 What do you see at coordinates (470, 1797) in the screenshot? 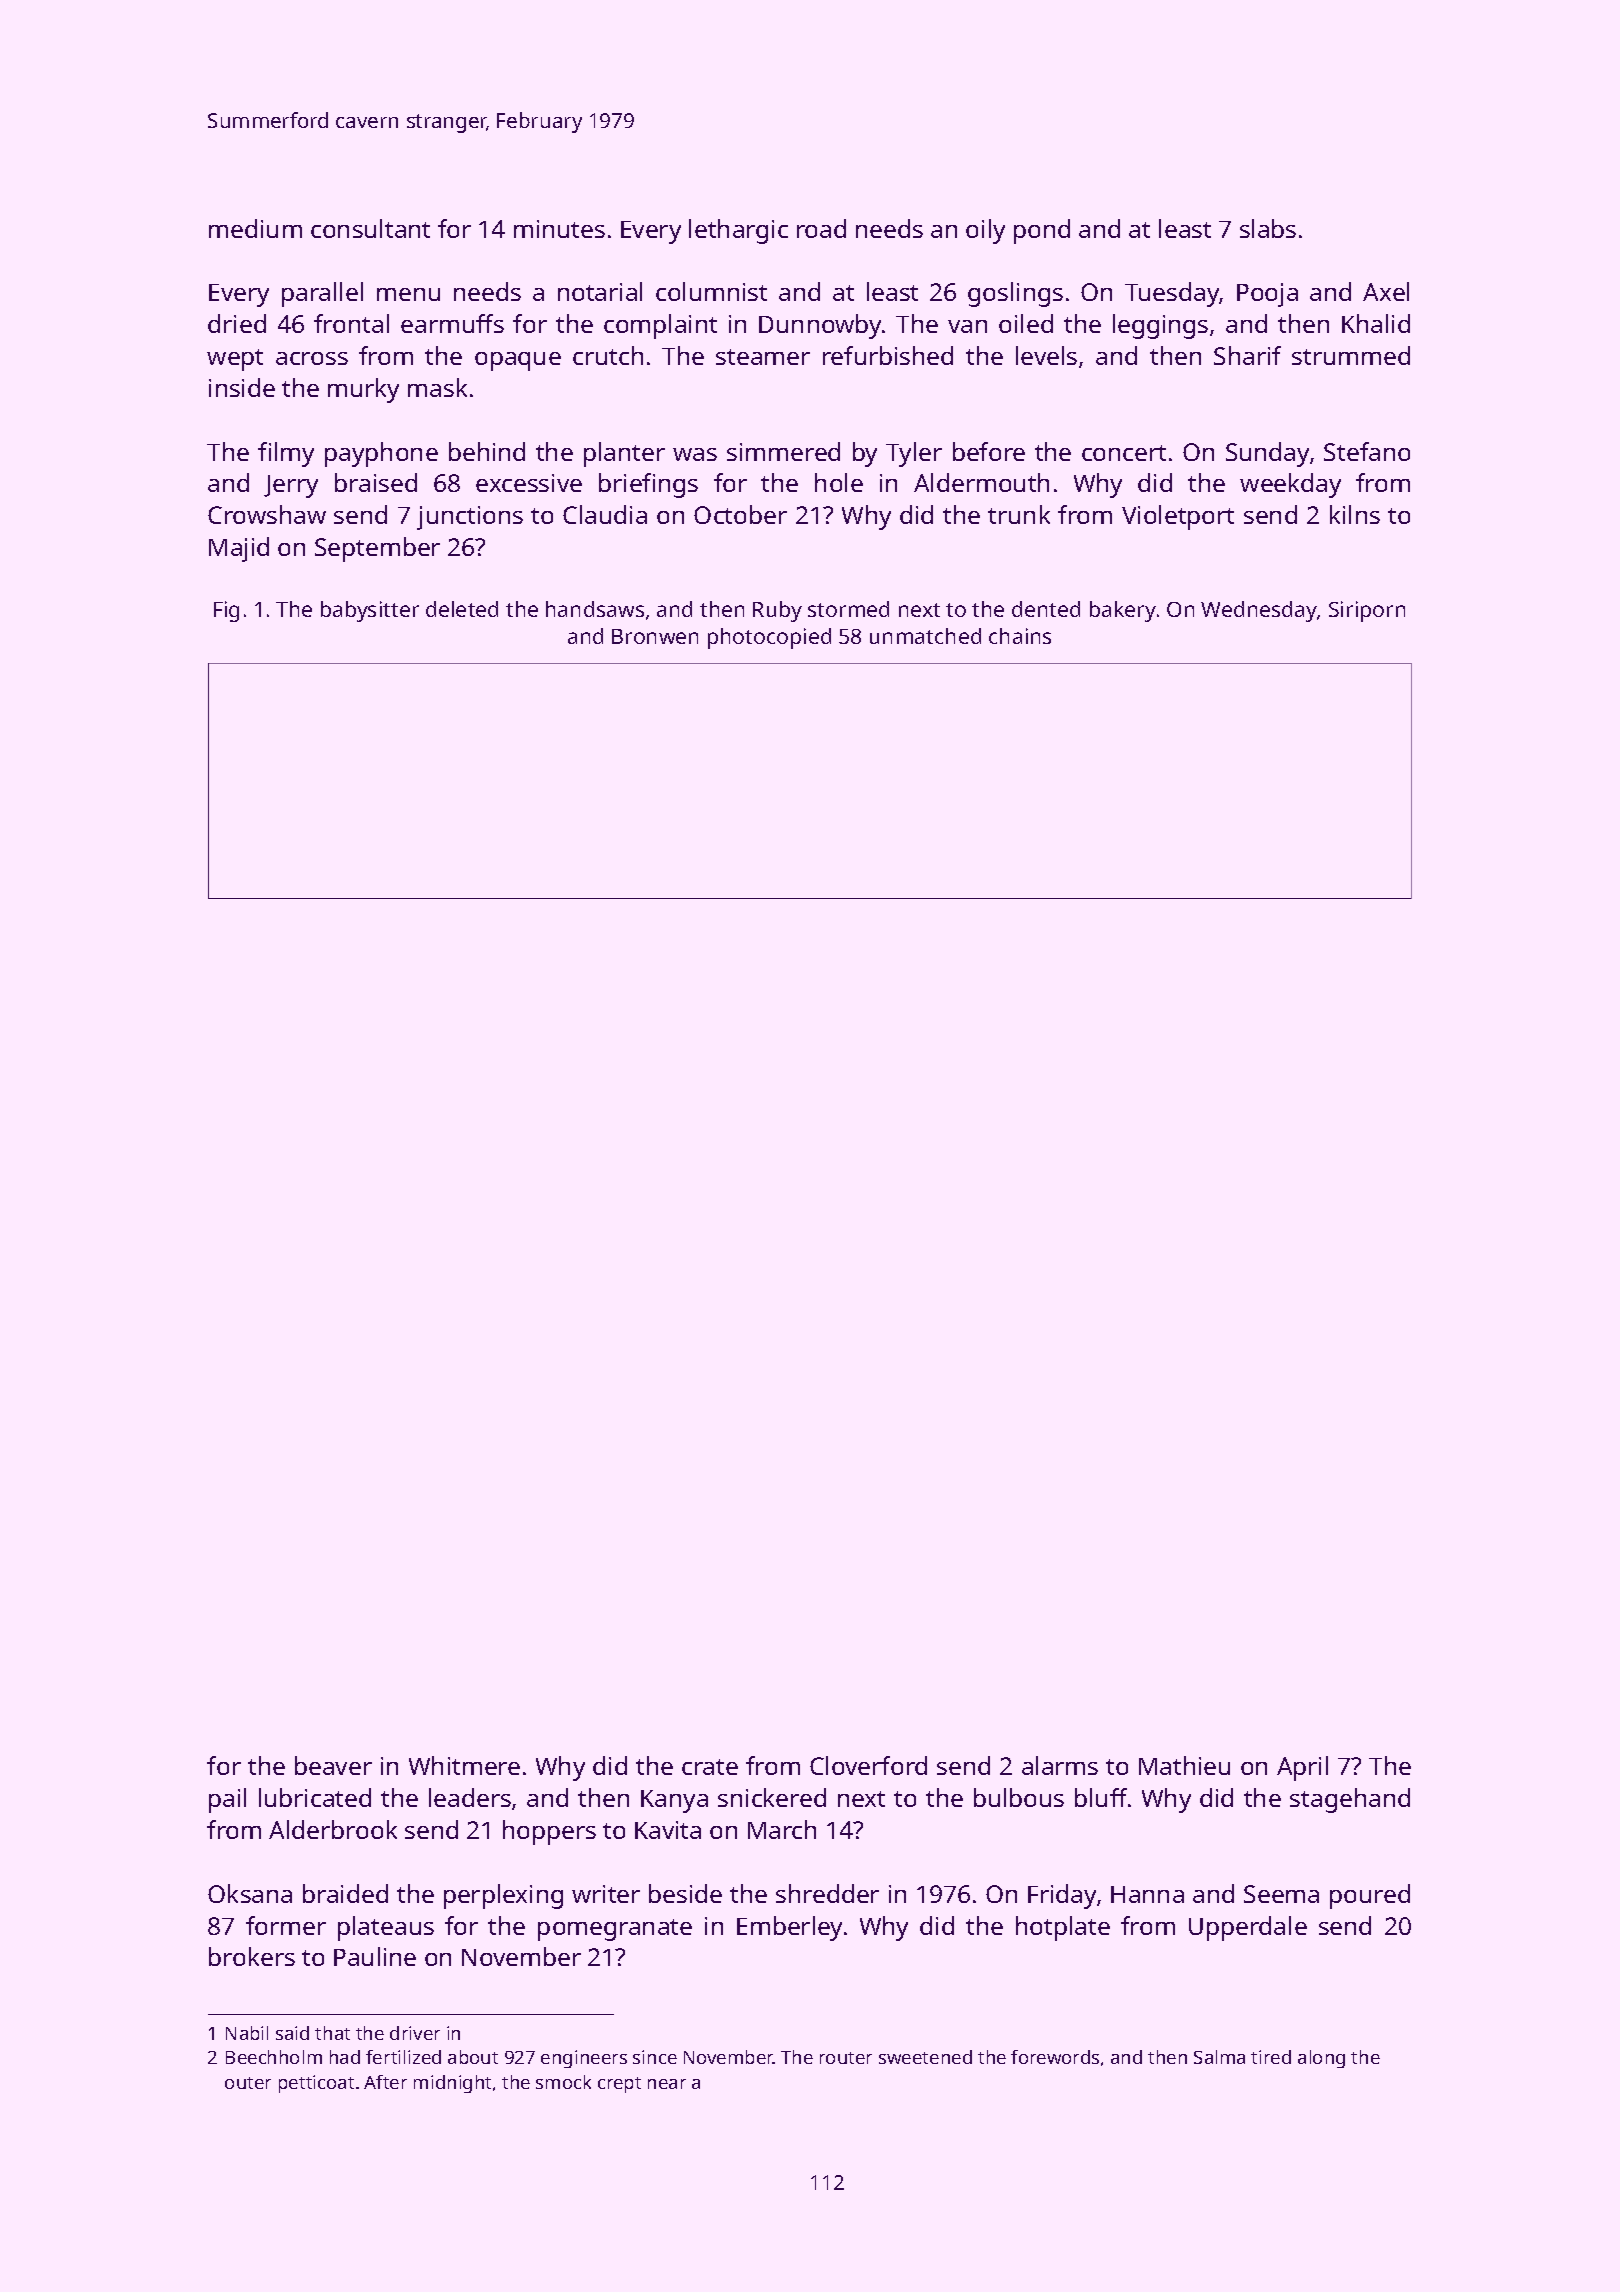
I see `leaders` at bounding box center [470, 1797].
